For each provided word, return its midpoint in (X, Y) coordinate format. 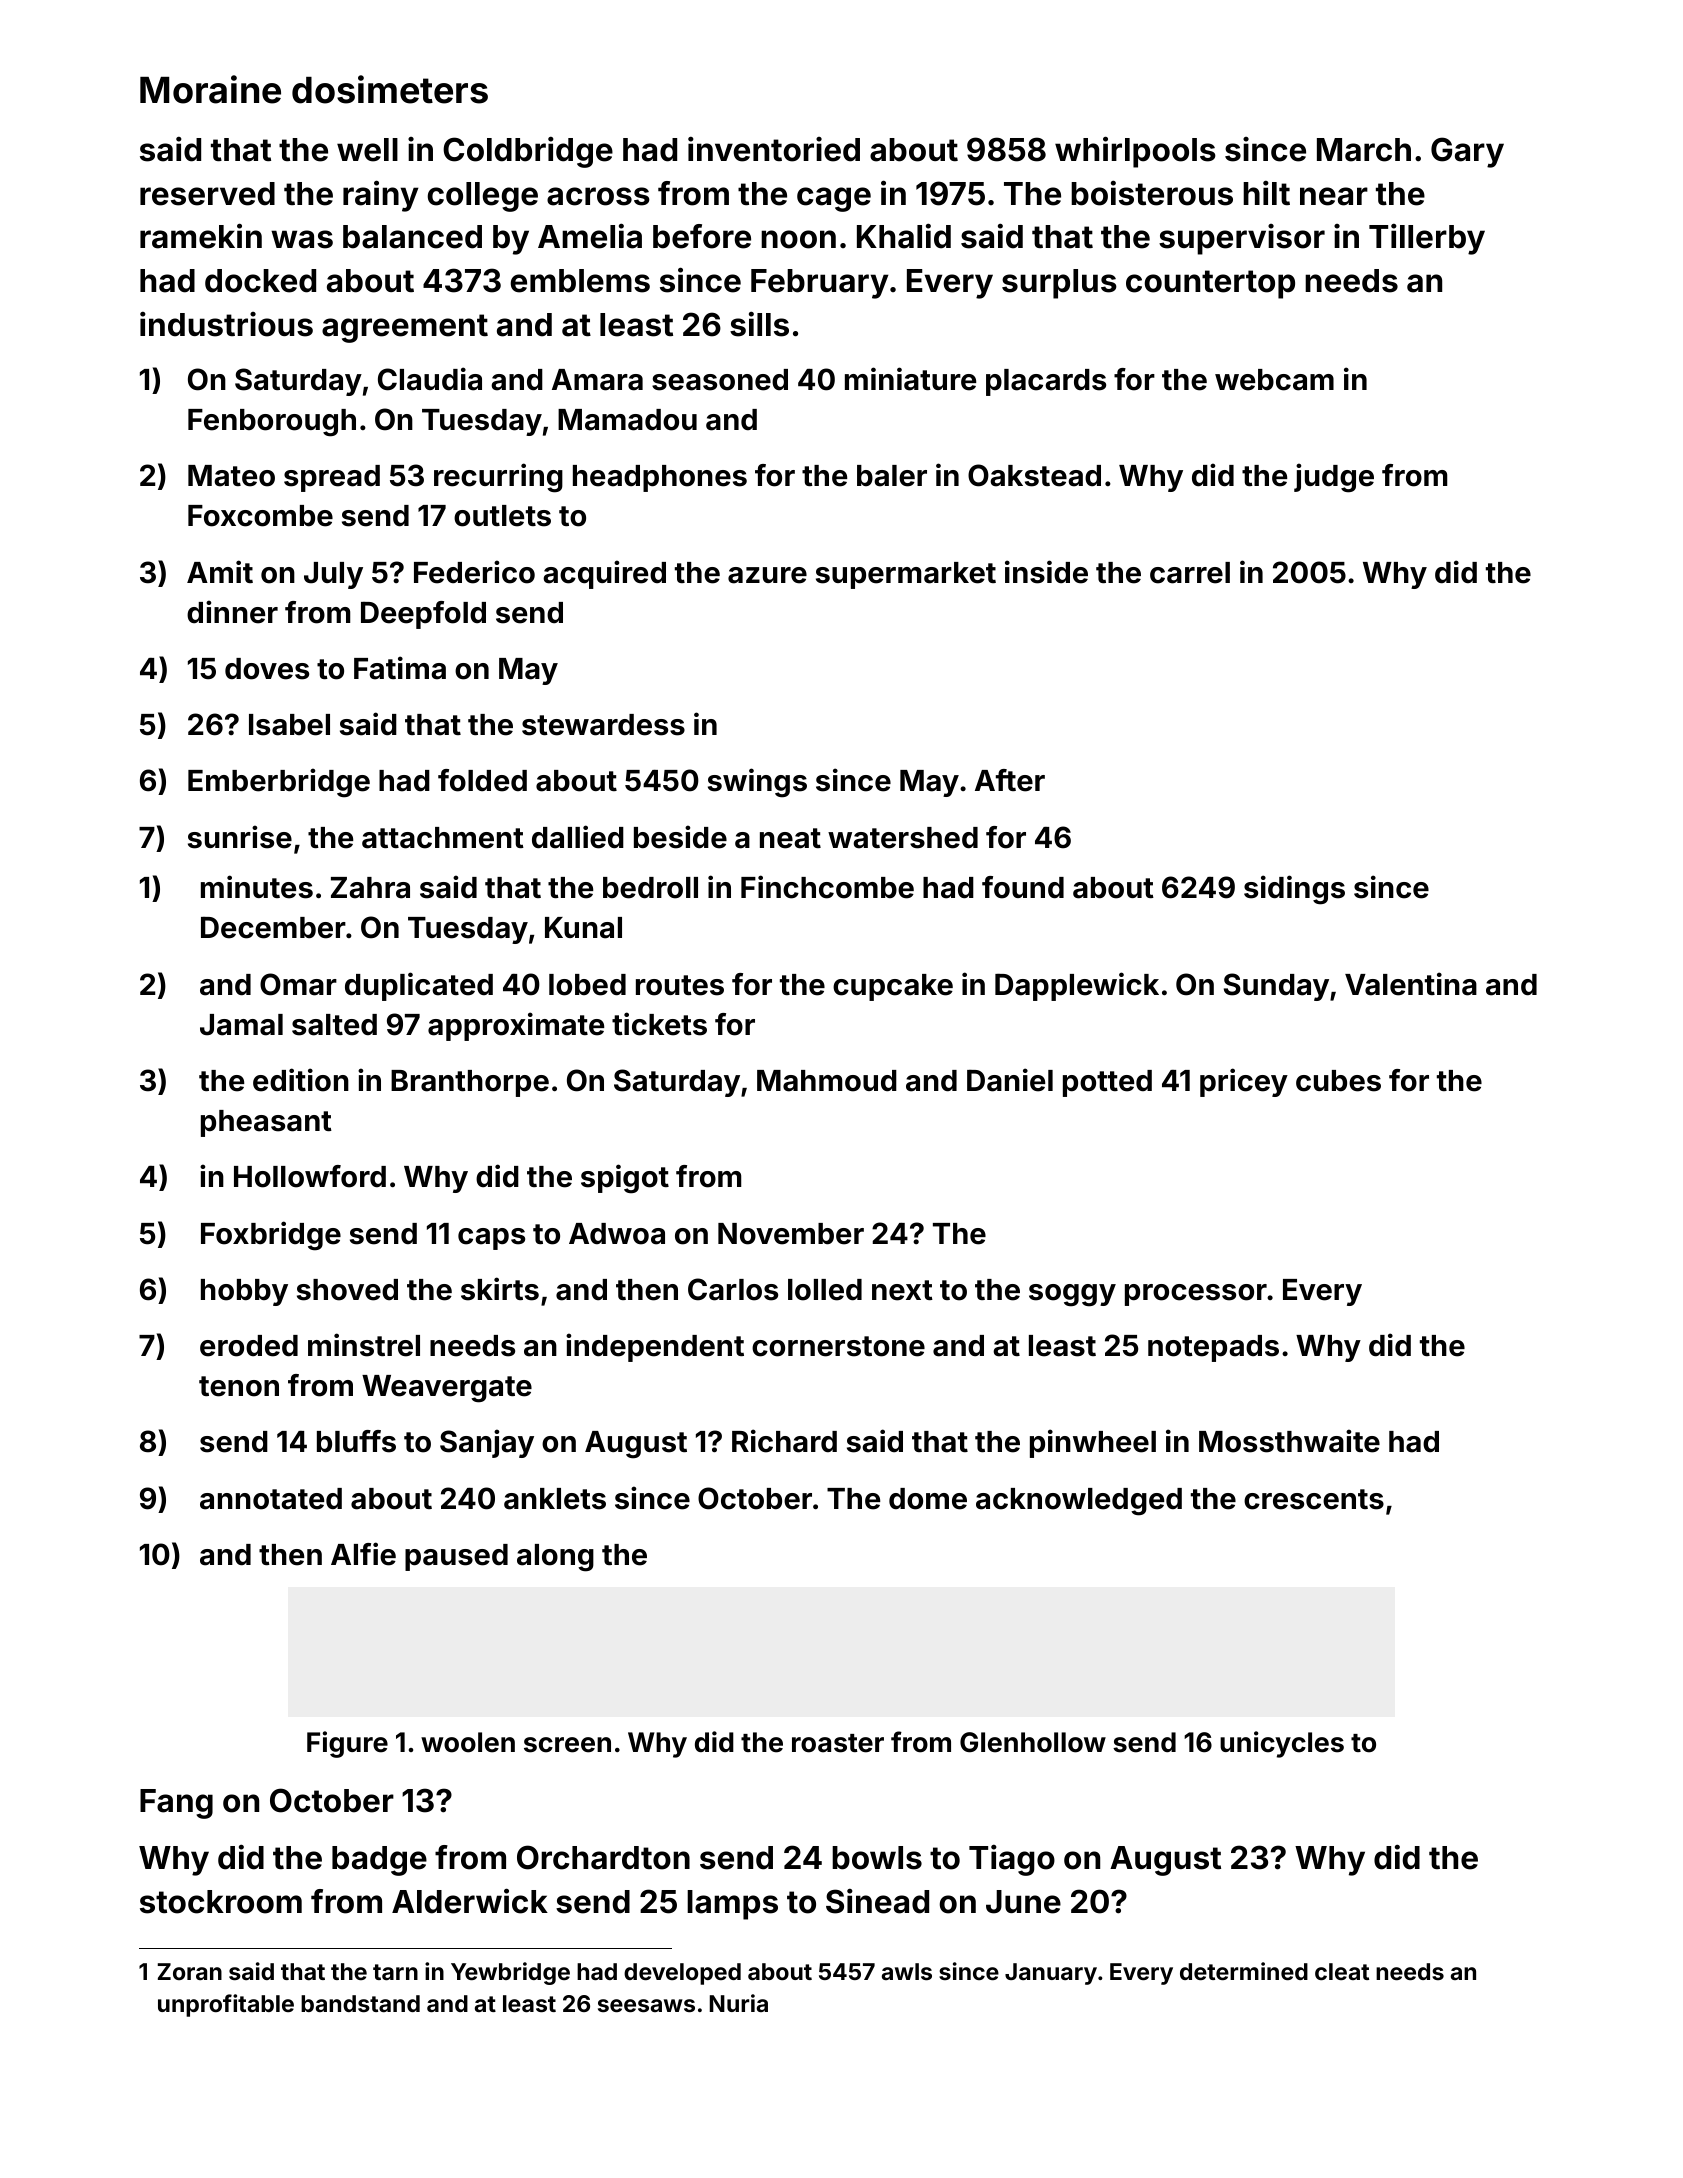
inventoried (774, 149)
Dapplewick (1077, 986)
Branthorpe (470, 1083)
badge (379, 1861)
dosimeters (390, 89)
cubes (1338, 1081)
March (1364, 150)
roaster (838, 1743)
